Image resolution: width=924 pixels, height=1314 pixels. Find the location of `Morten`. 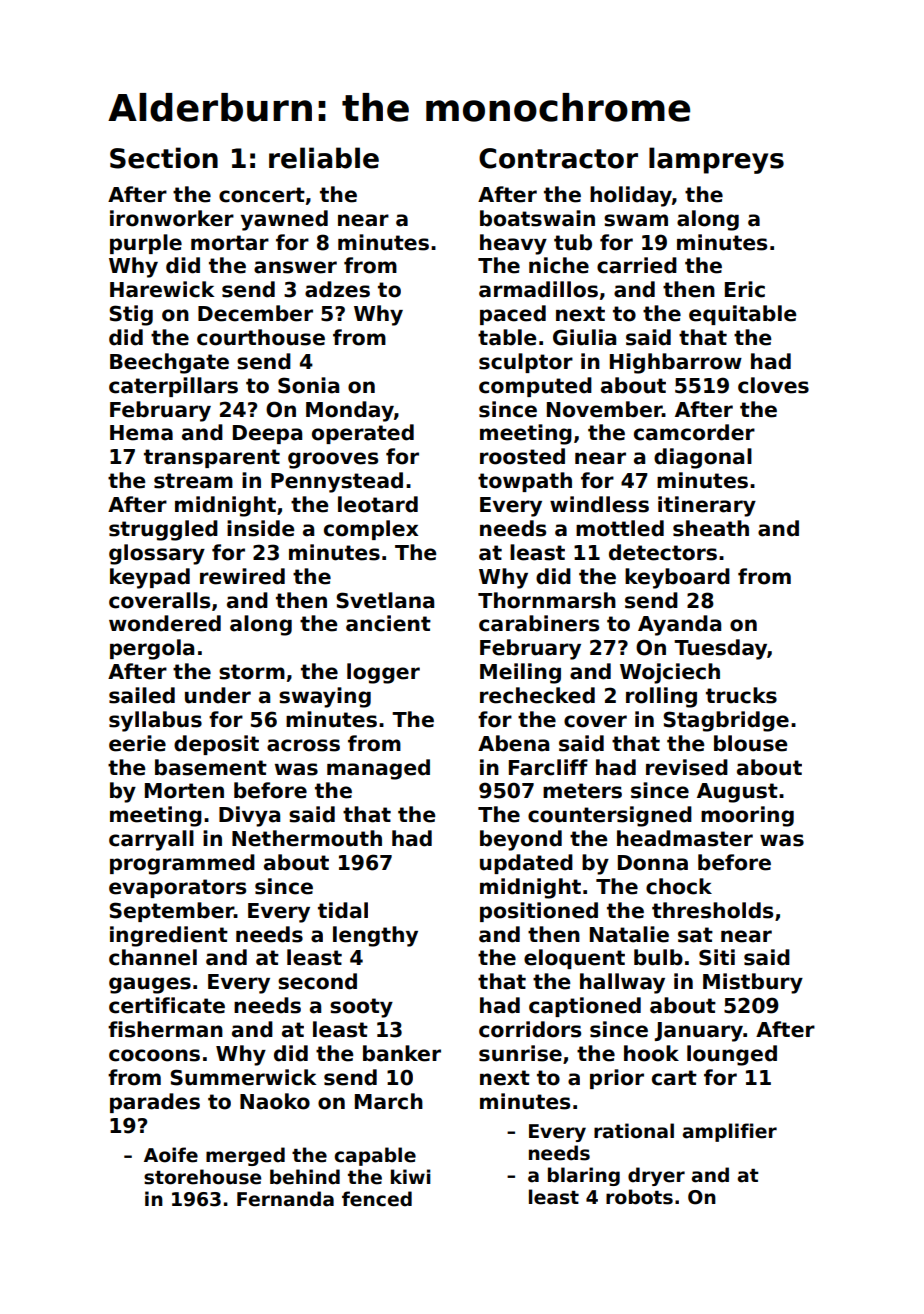

Morten is located at coordinates (184, 791).
